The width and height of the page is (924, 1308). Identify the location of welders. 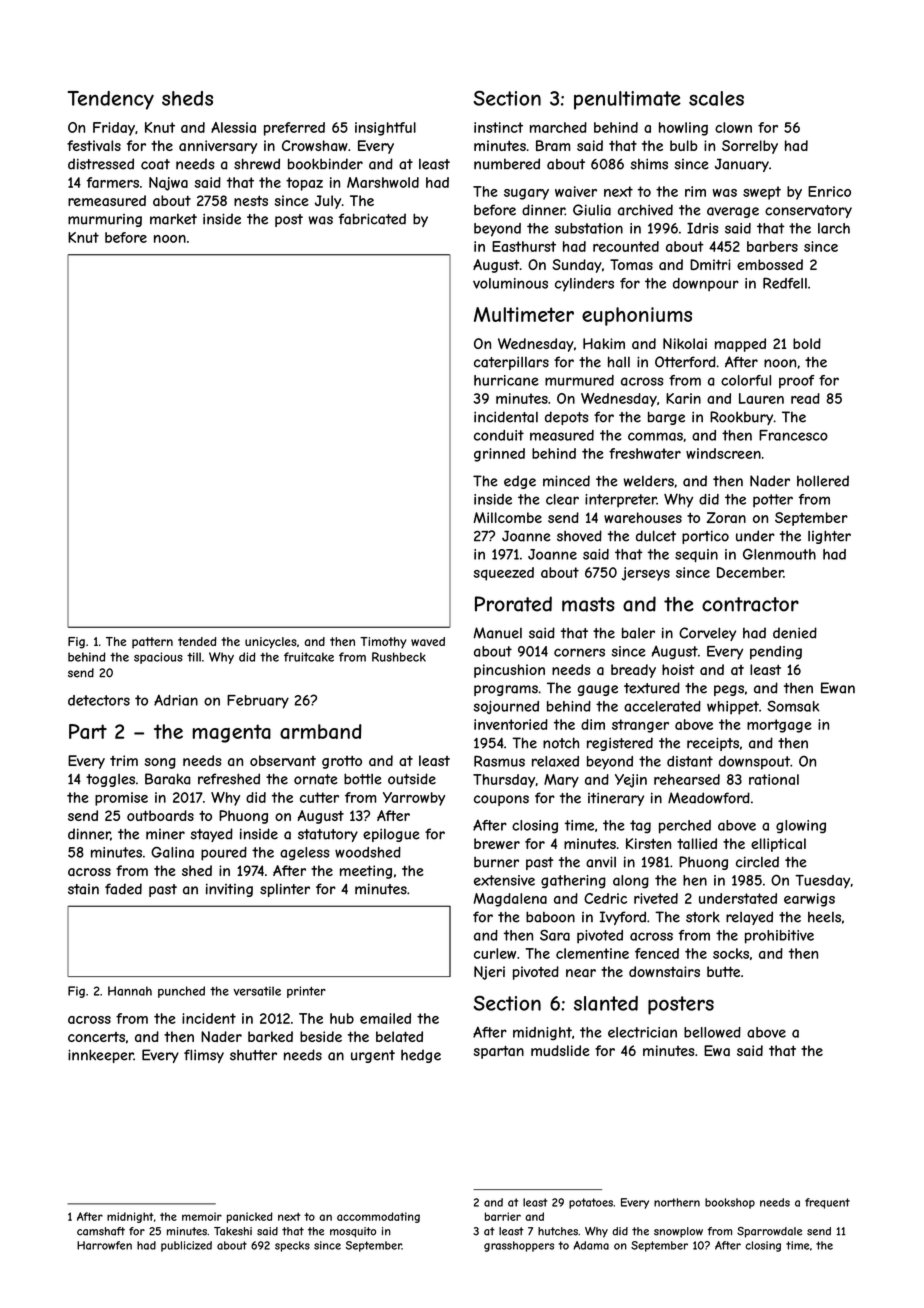
(649, 481).
